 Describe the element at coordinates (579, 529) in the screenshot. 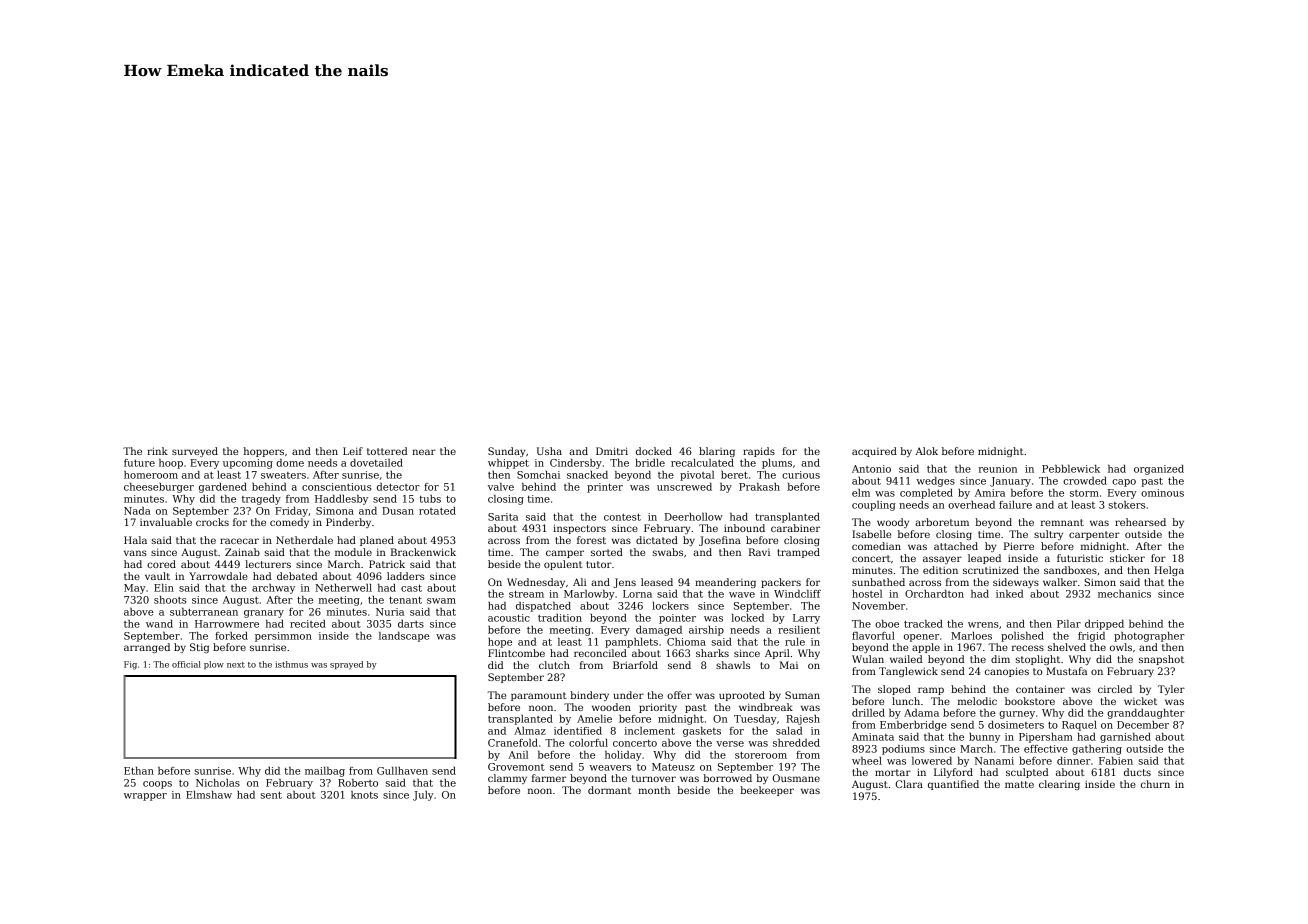

I see `inspectors` at that location.
